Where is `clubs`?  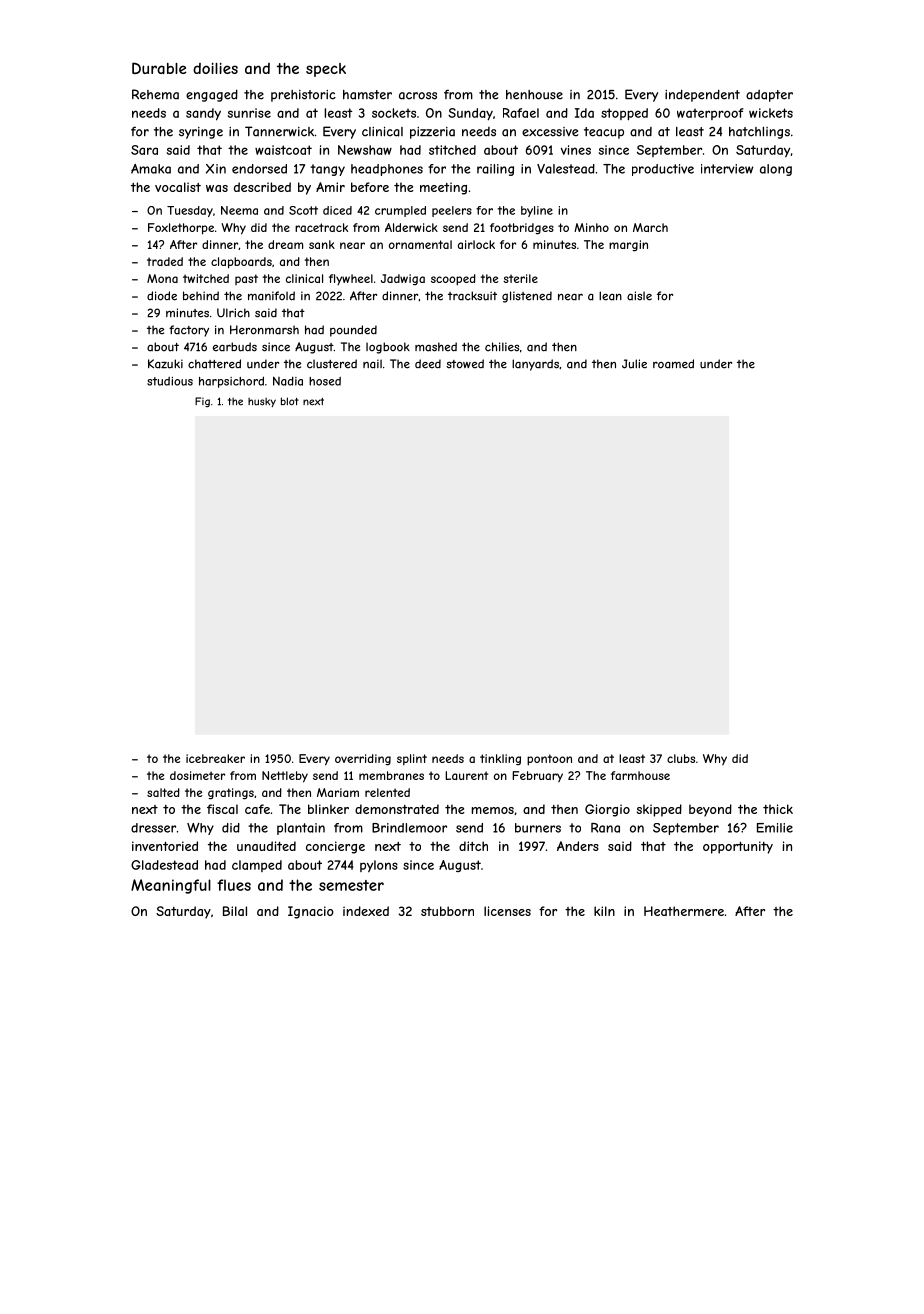 clubs is located at coordinates (681, 758).
